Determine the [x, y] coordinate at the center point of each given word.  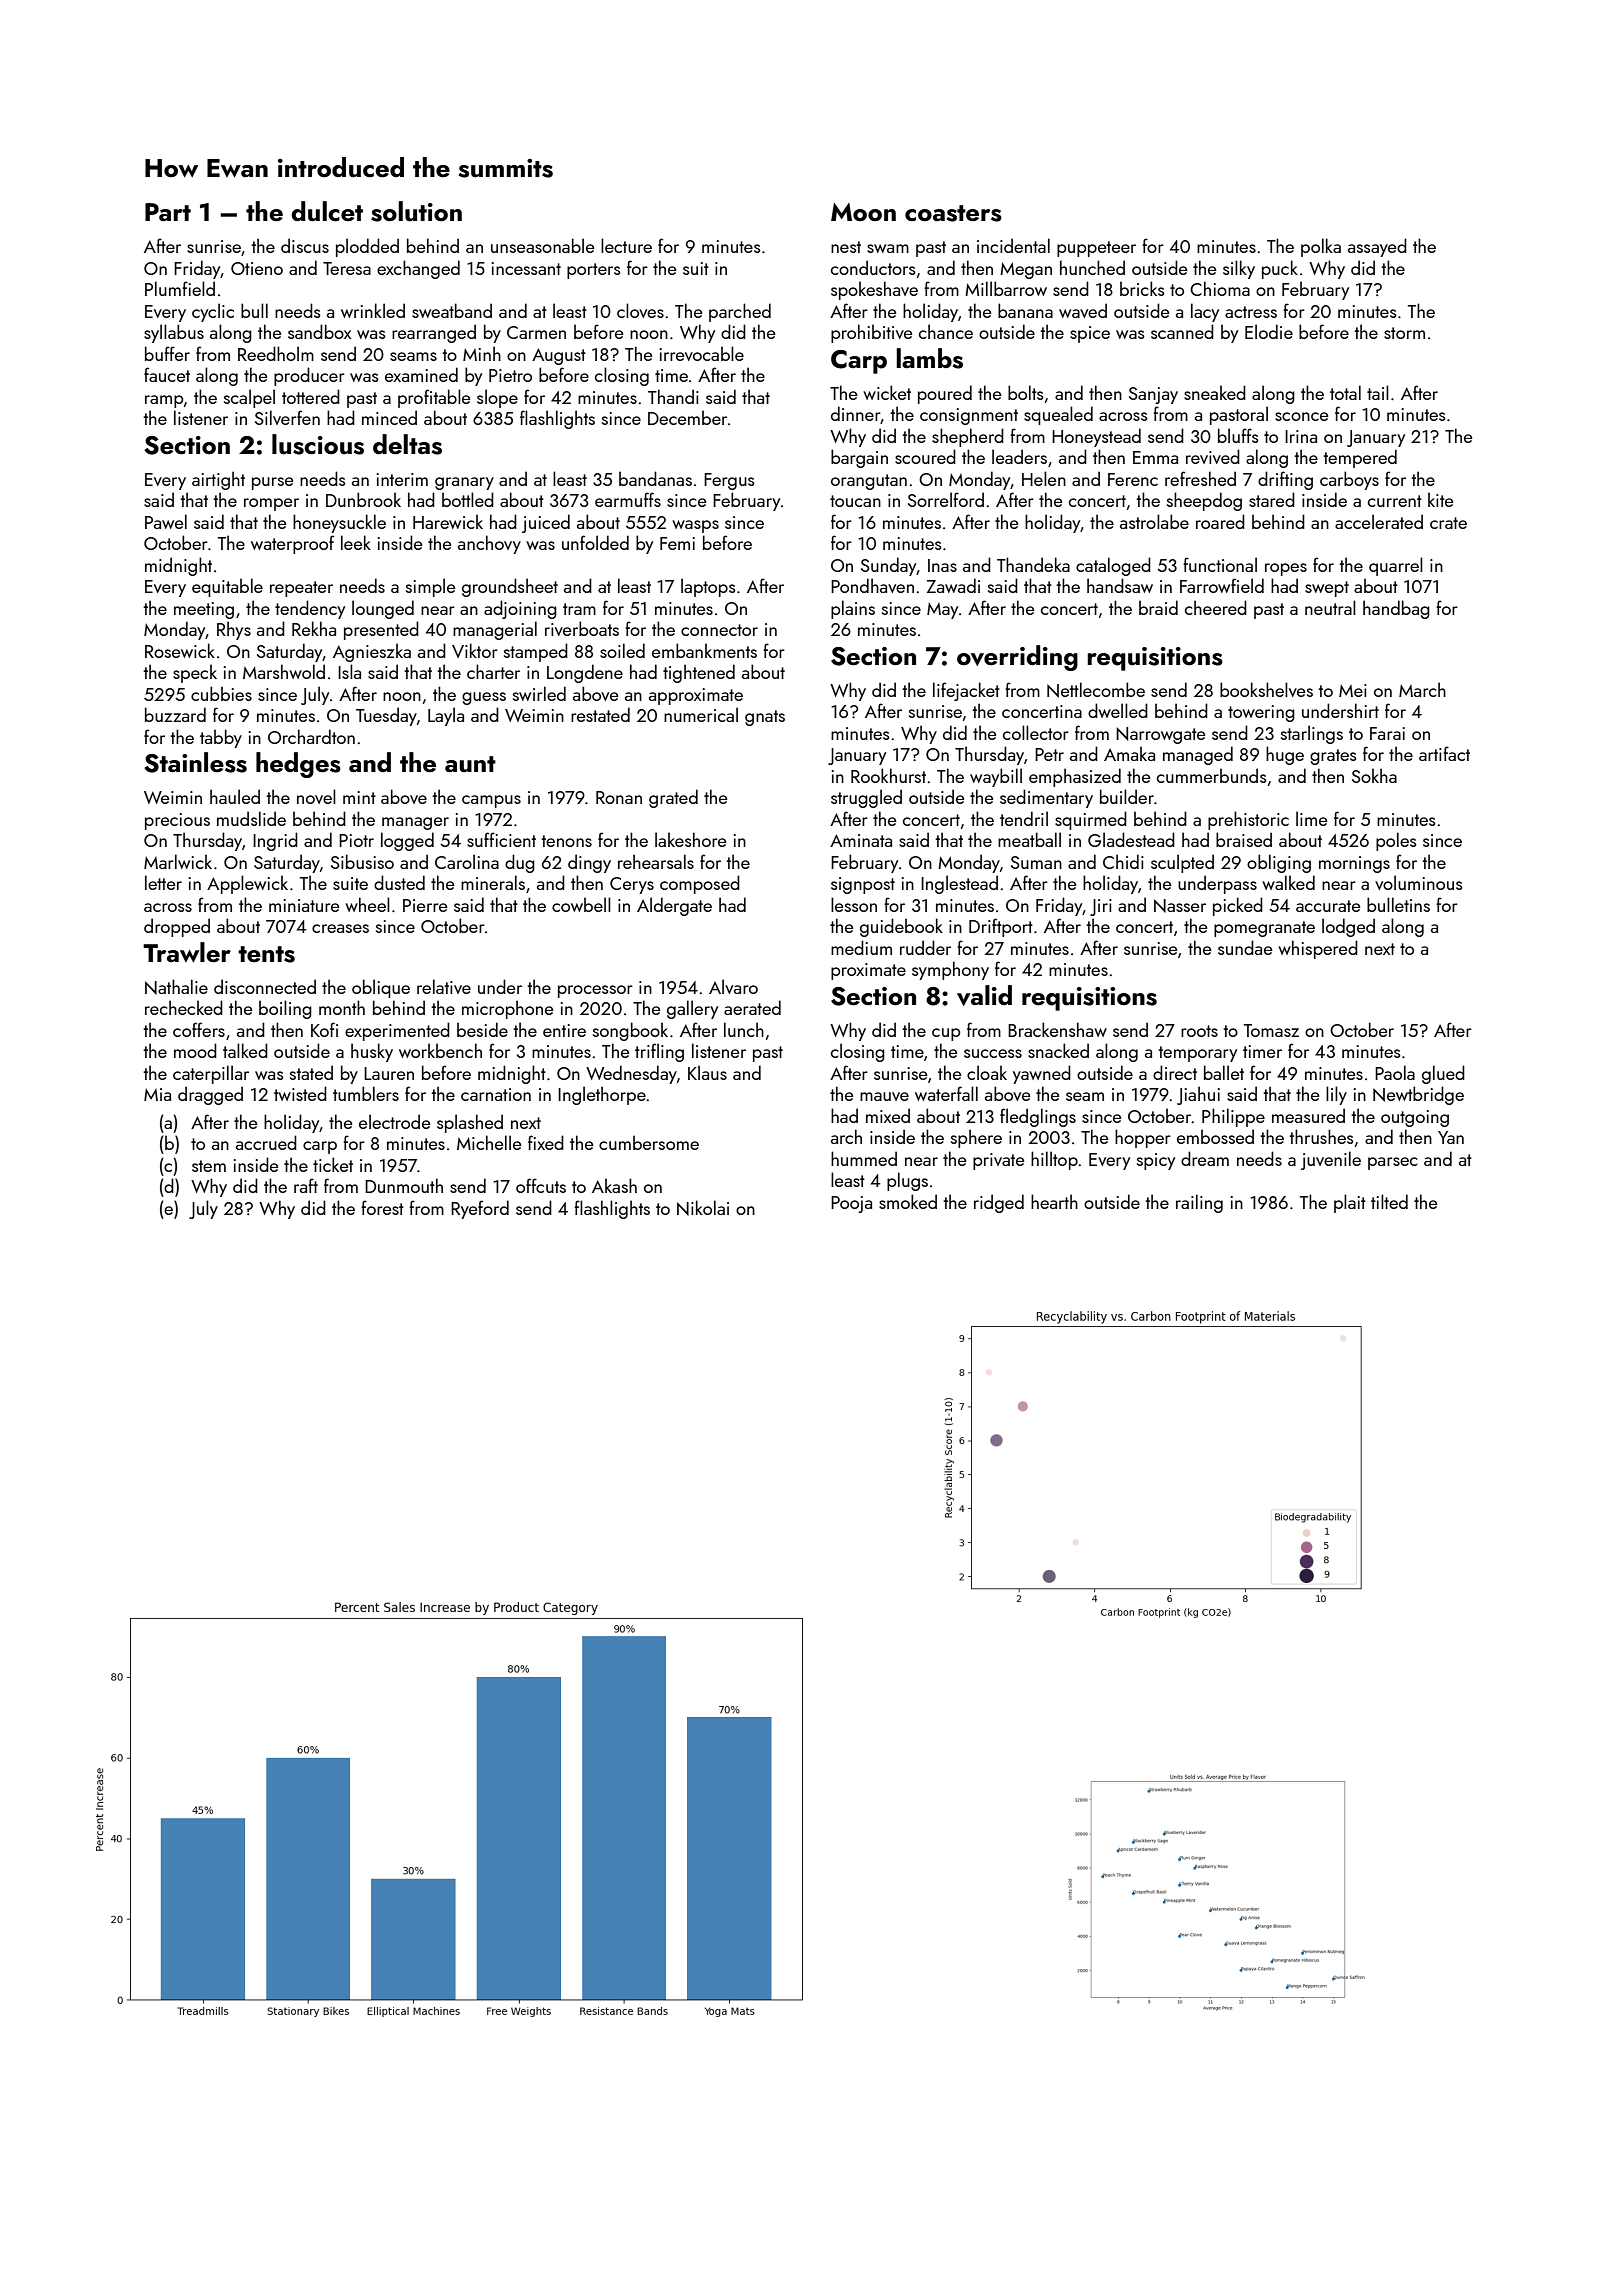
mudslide [251, 818]
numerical [701, 714]
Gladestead [1131, 839]
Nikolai [703, 1208]
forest [382, 1207]
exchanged [418, 269]
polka [1321, 247]
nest [846, 247]
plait [1350, 1203]
